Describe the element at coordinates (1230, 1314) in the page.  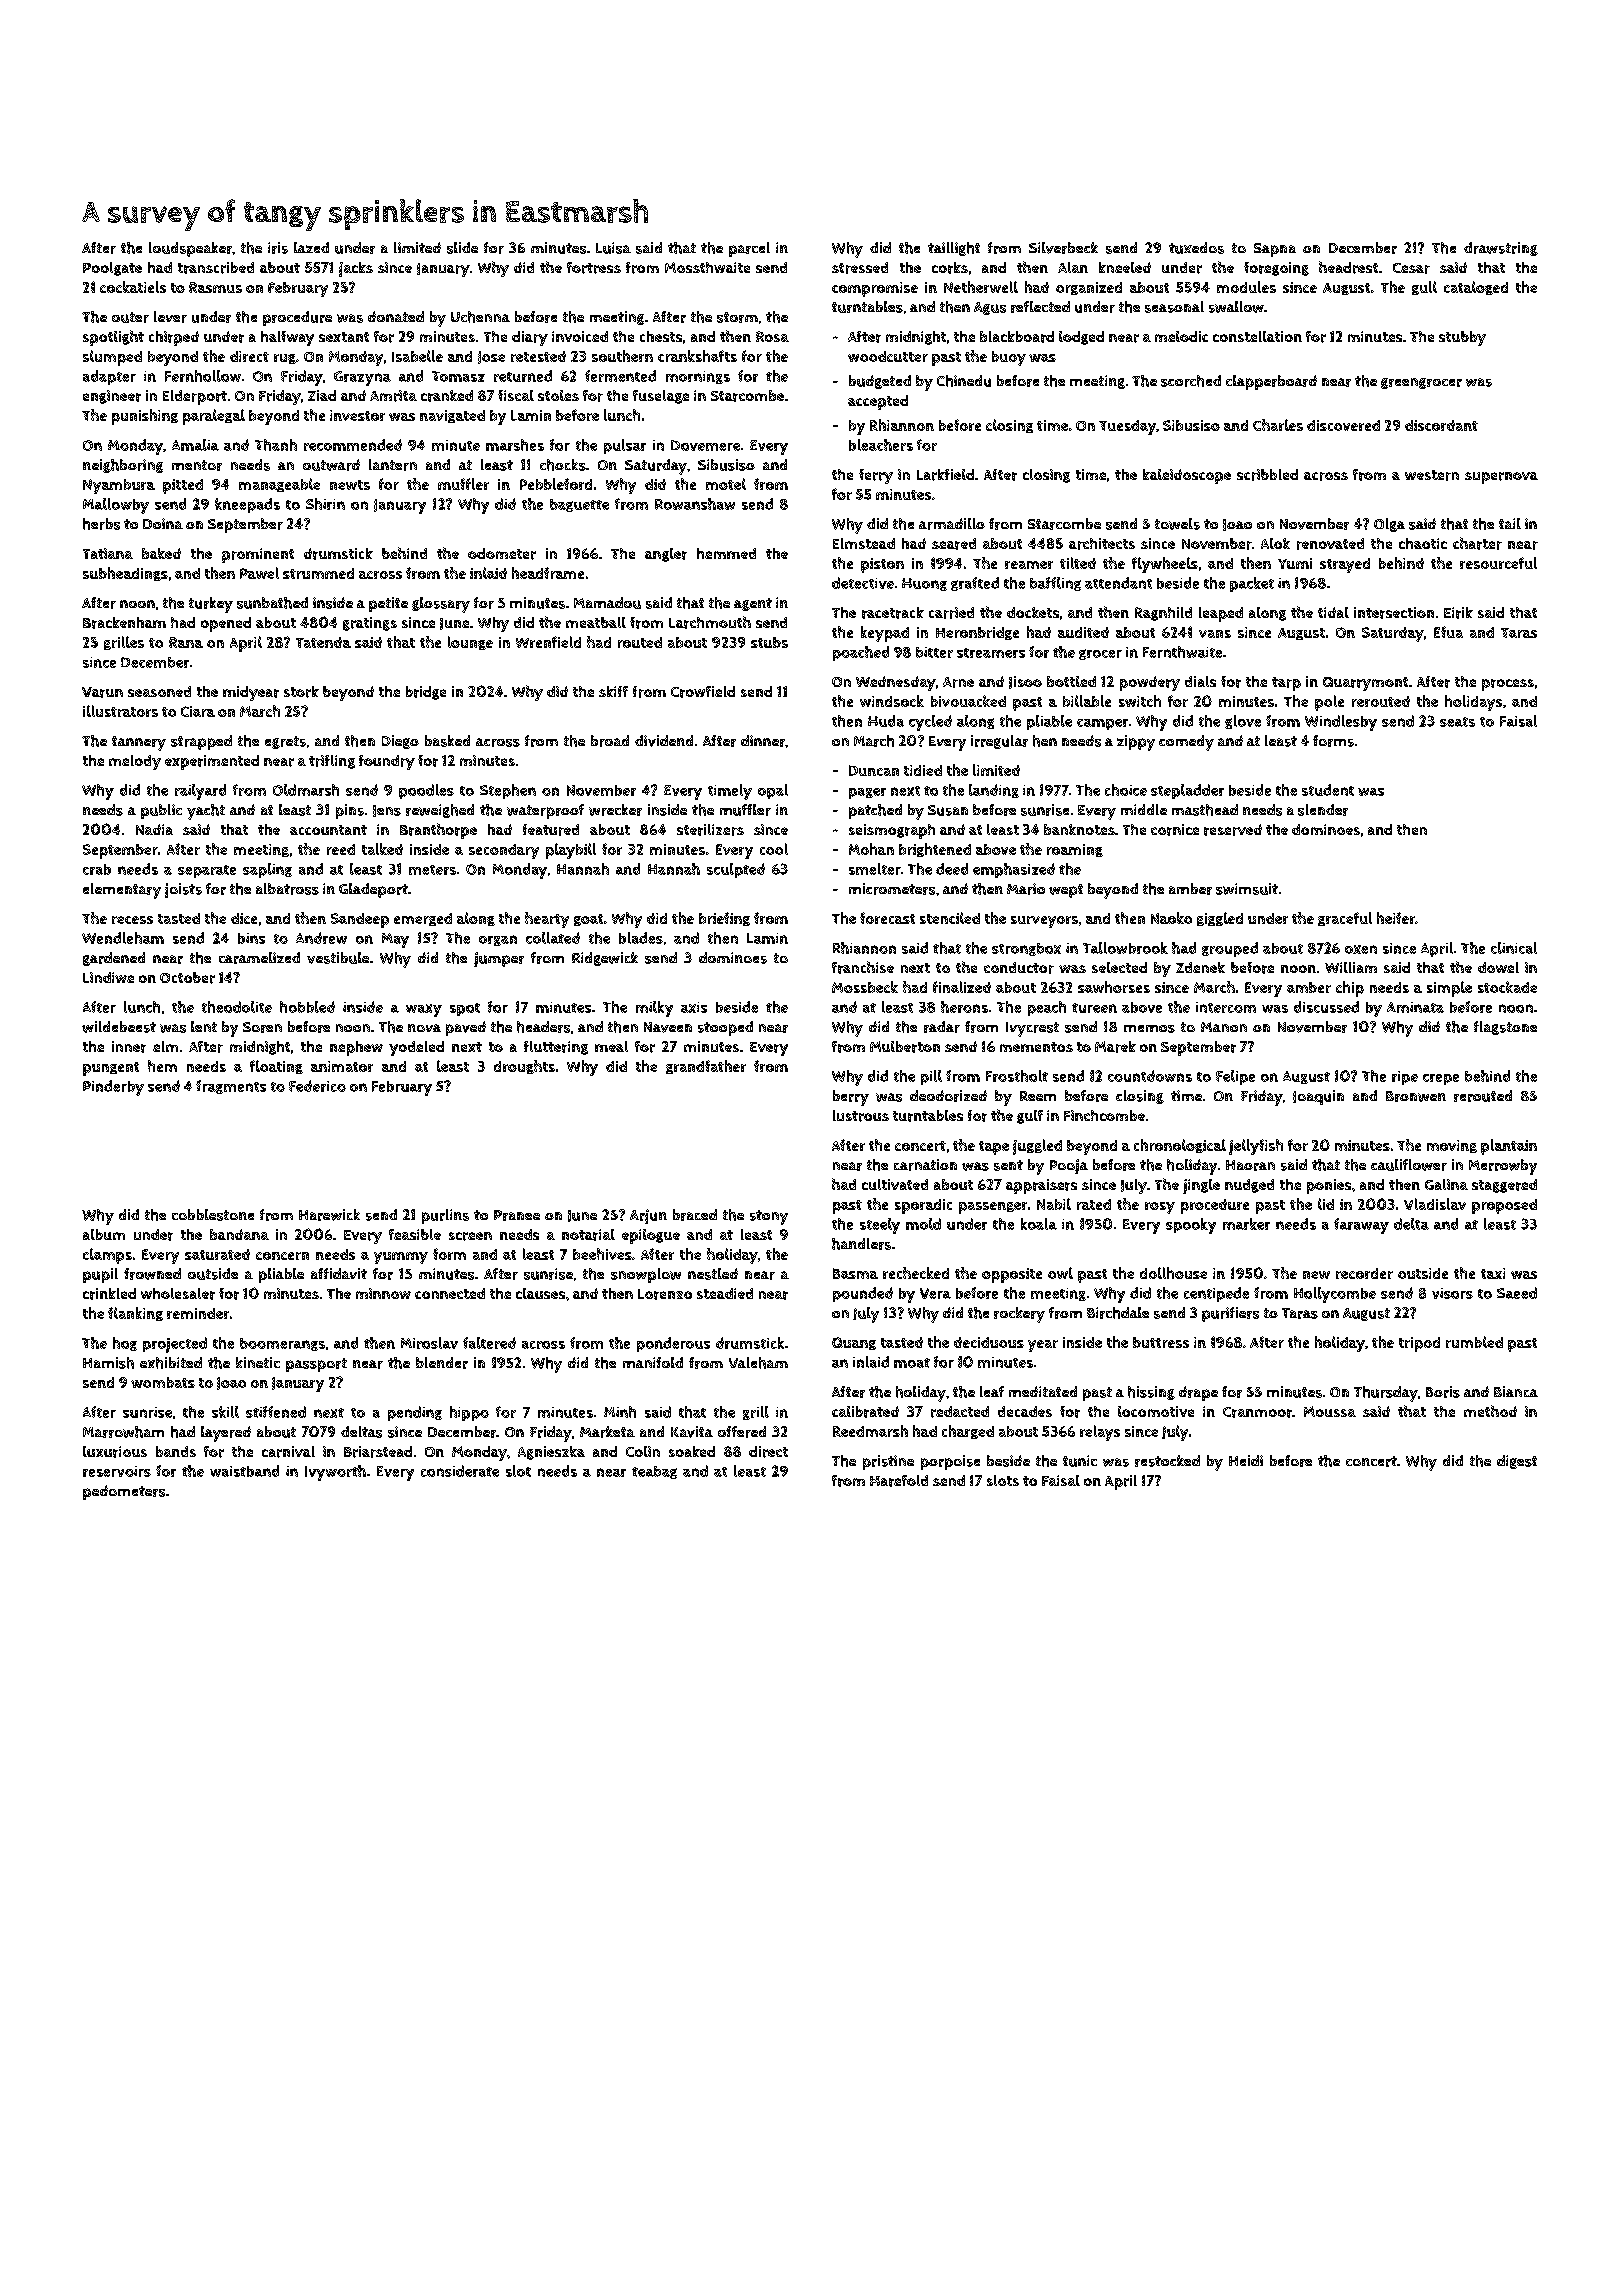
I see `purifiers` at that location.
